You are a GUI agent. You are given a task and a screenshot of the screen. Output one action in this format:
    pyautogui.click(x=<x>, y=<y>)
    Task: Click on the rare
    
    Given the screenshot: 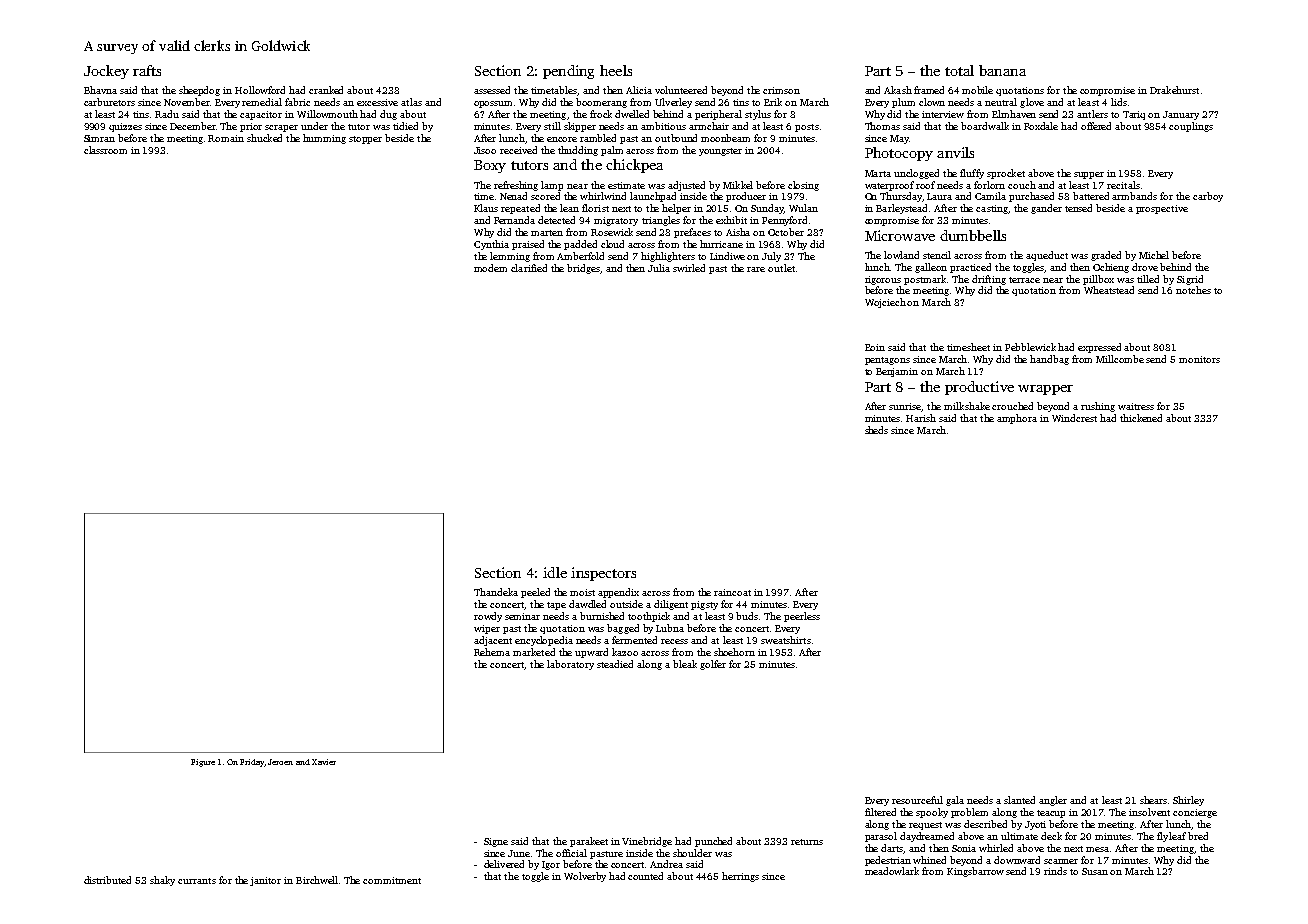 What is the action you would take?
    pyautogui.click(x=756, y=269)
